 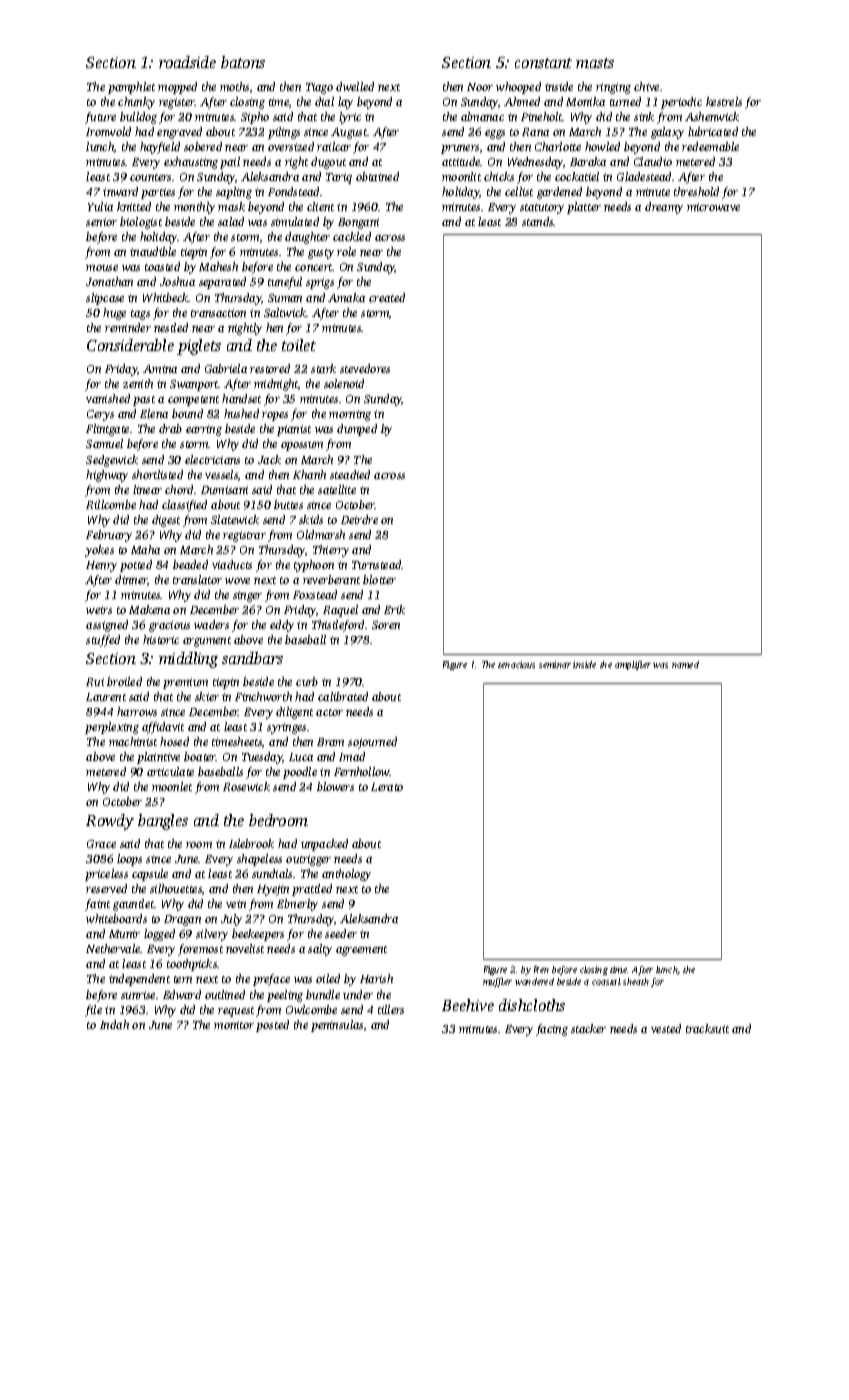 I want to click on weirs, so click(x=99, y=610).
